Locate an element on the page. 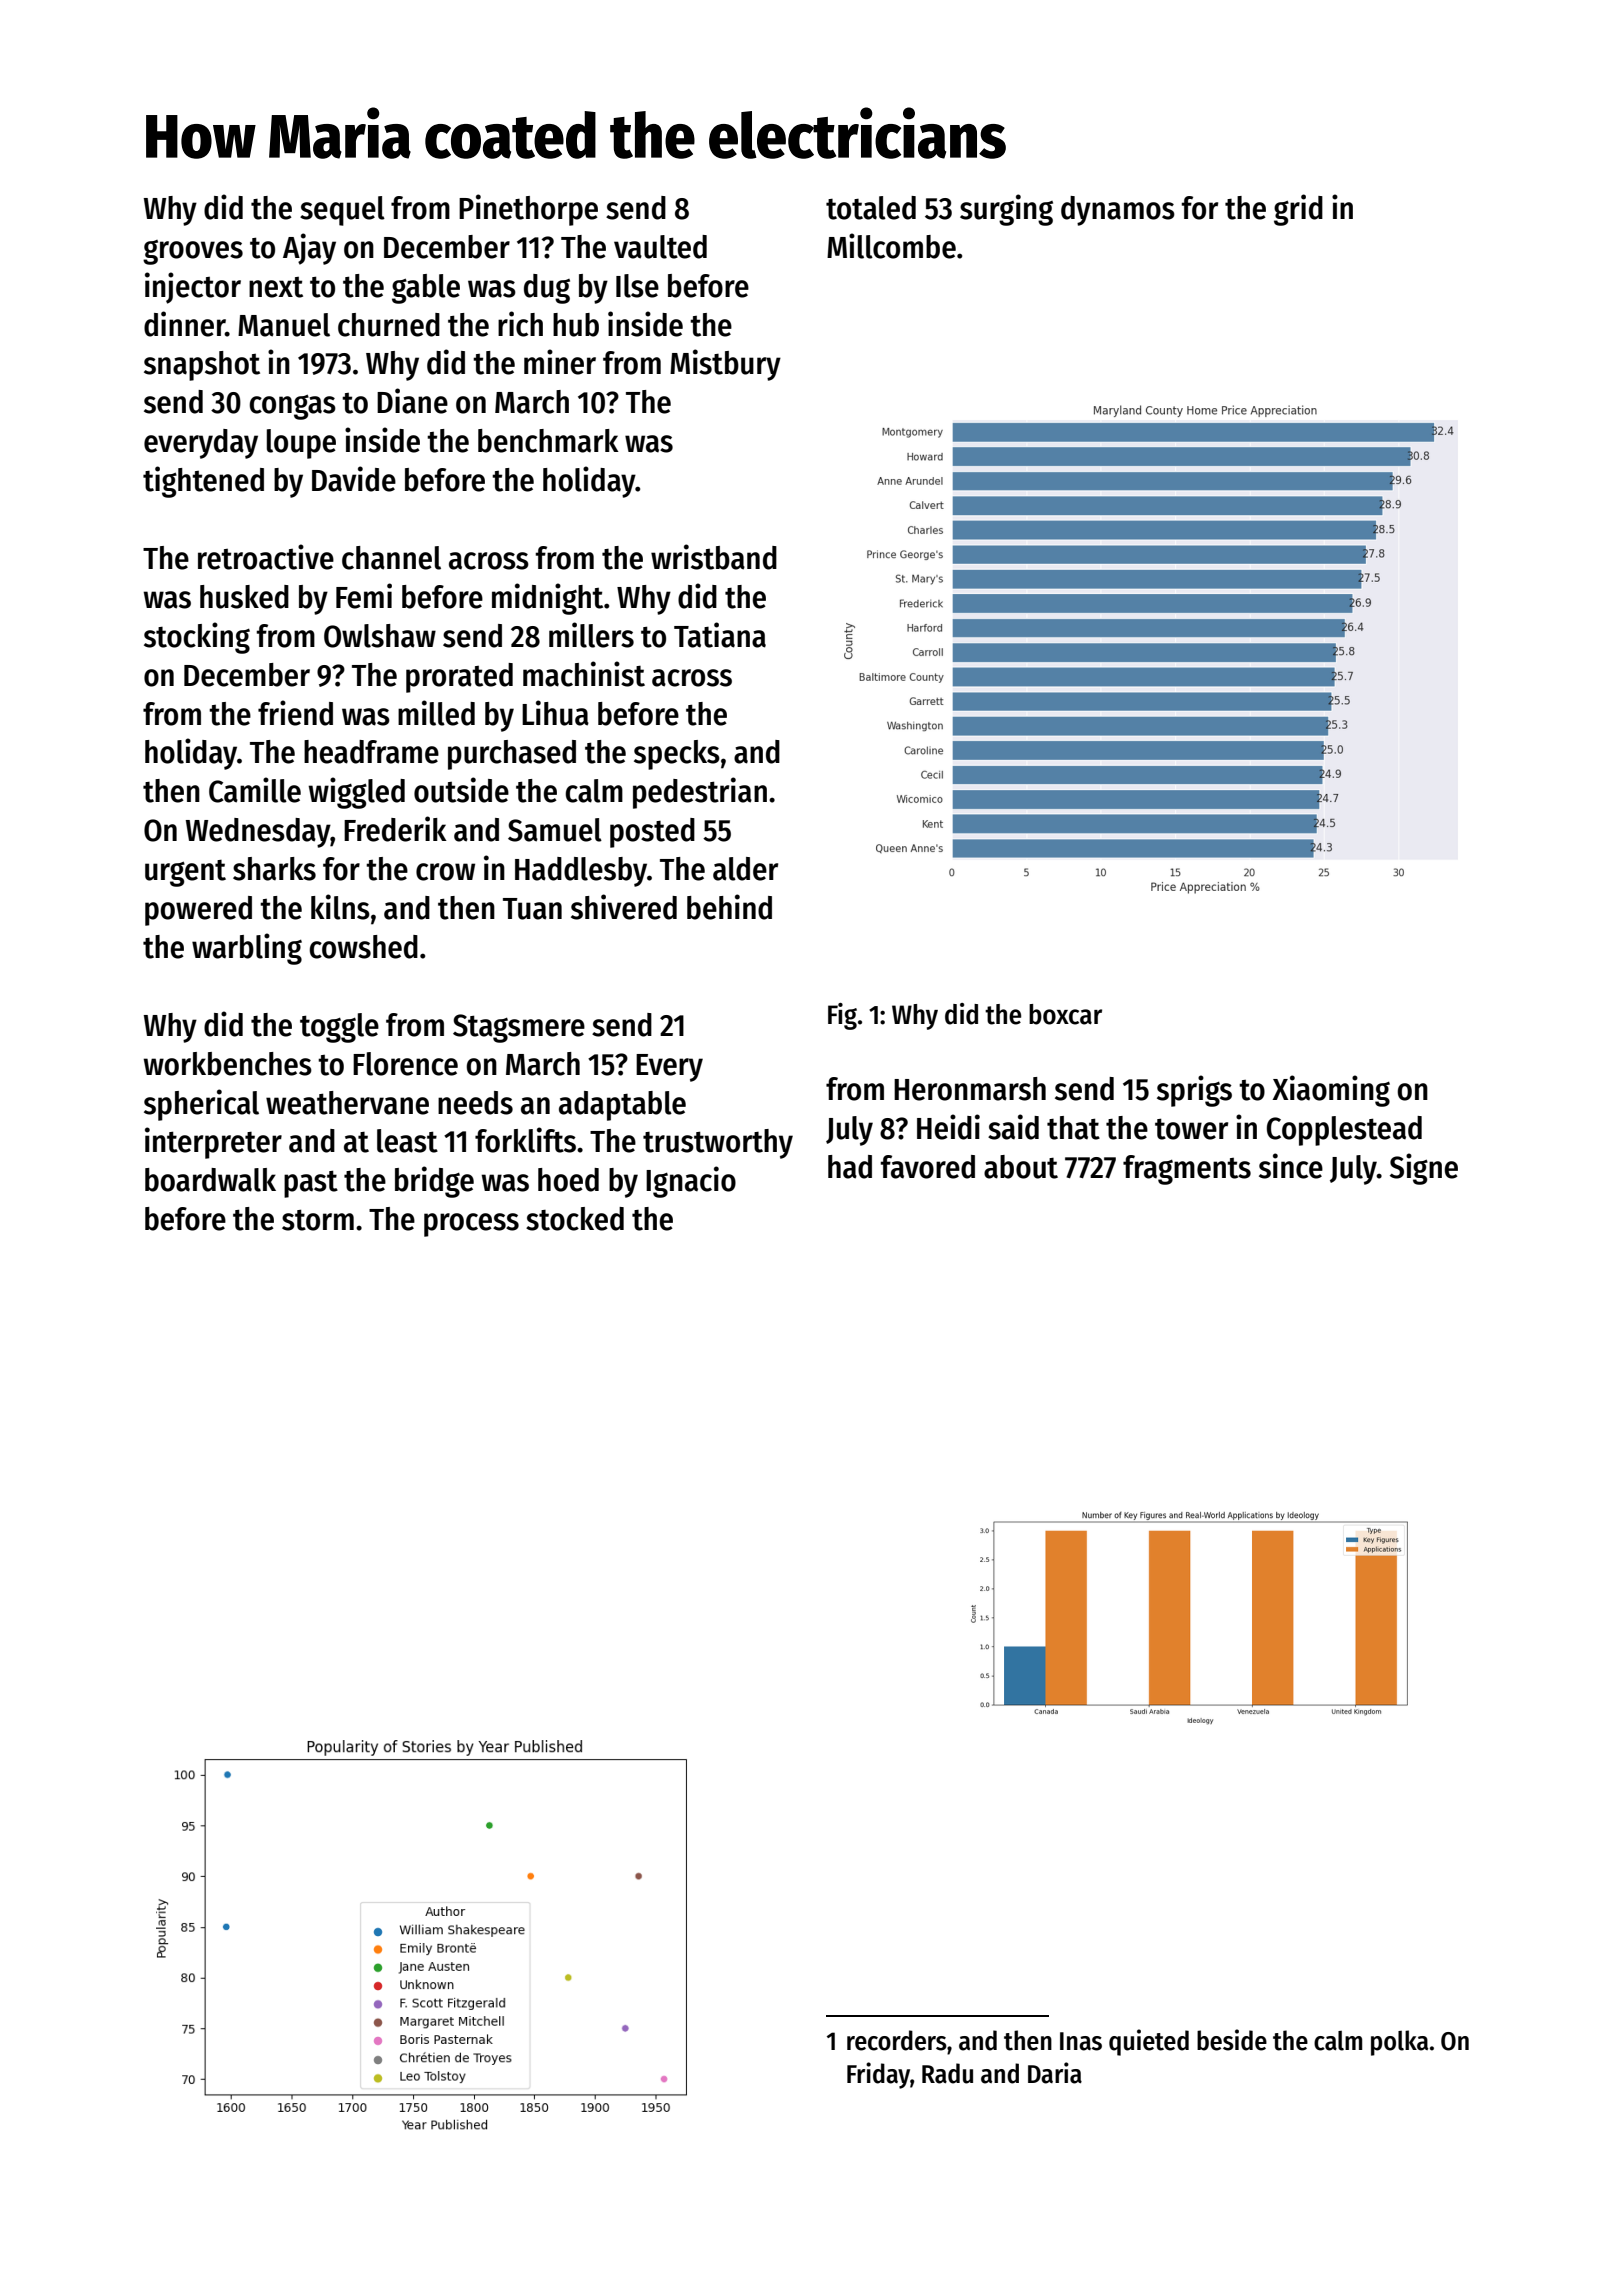 The width and height of the page is (1620, 2292). recorders is located at coordinates (897, 2040).
